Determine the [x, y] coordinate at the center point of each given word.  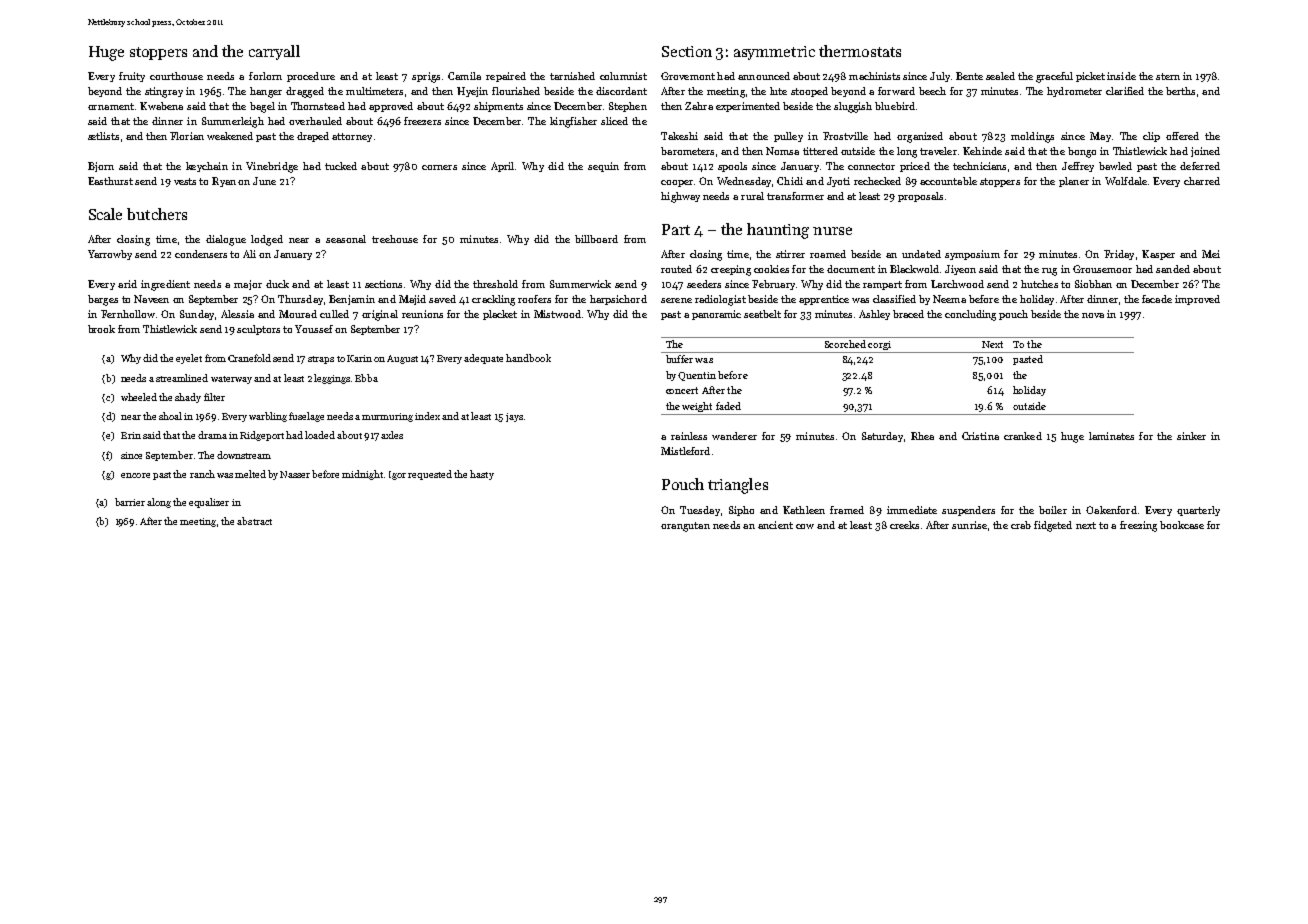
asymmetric [774, 53]
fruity [132, 77]
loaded [320, 435]
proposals [920, 197]
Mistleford [685, 451]
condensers [201, 254]
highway [680, 197]
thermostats [860, 51]
